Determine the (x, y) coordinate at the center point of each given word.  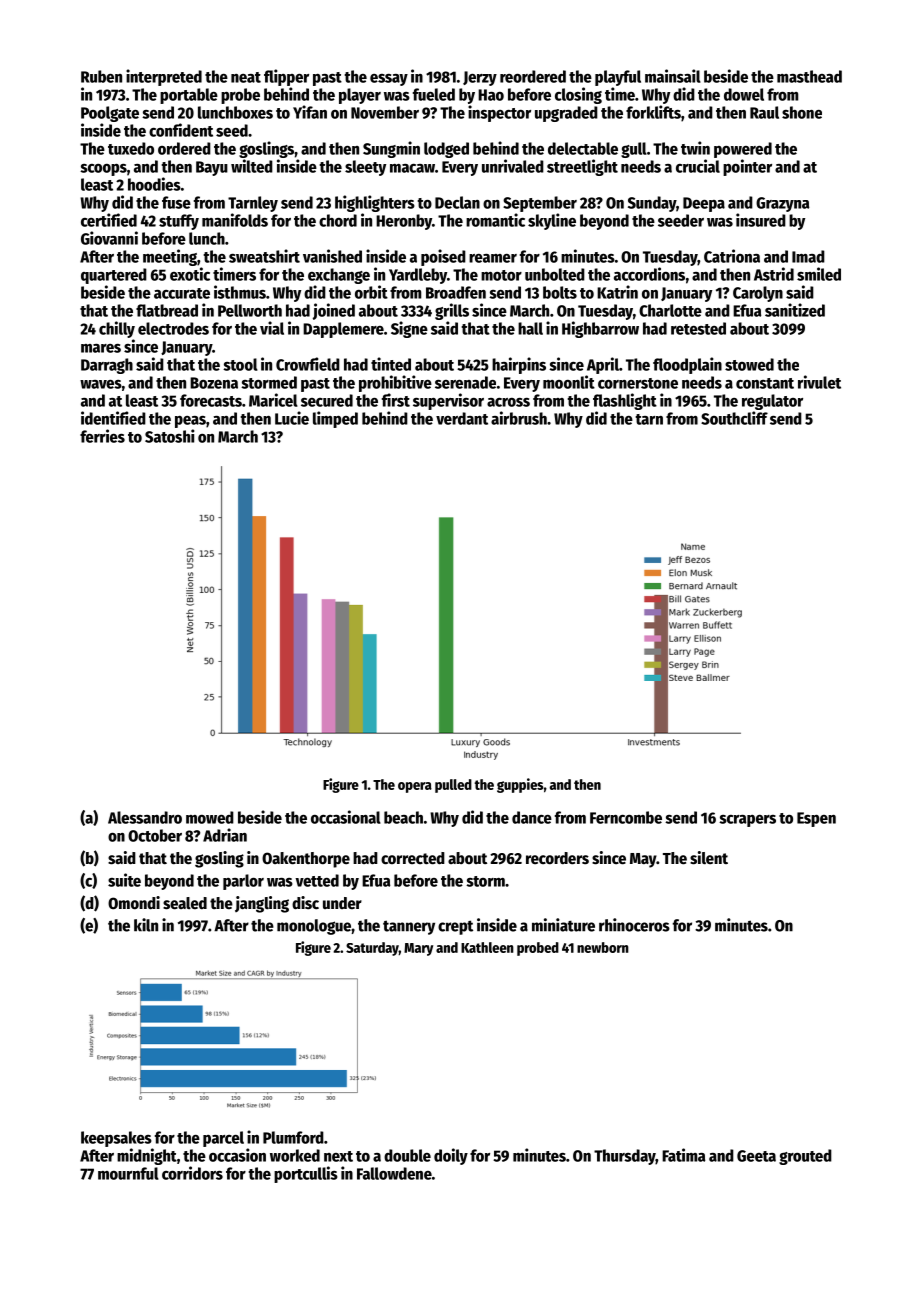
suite (124, 880)
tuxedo (131, 148)
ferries (102, 436)
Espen (816, 819)
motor (501, 275)
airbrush (519, 418)
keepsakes (116, 1139)
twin (695, 148)
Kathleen (487, 947)
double (407, 1155)
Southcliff (734, 418)
